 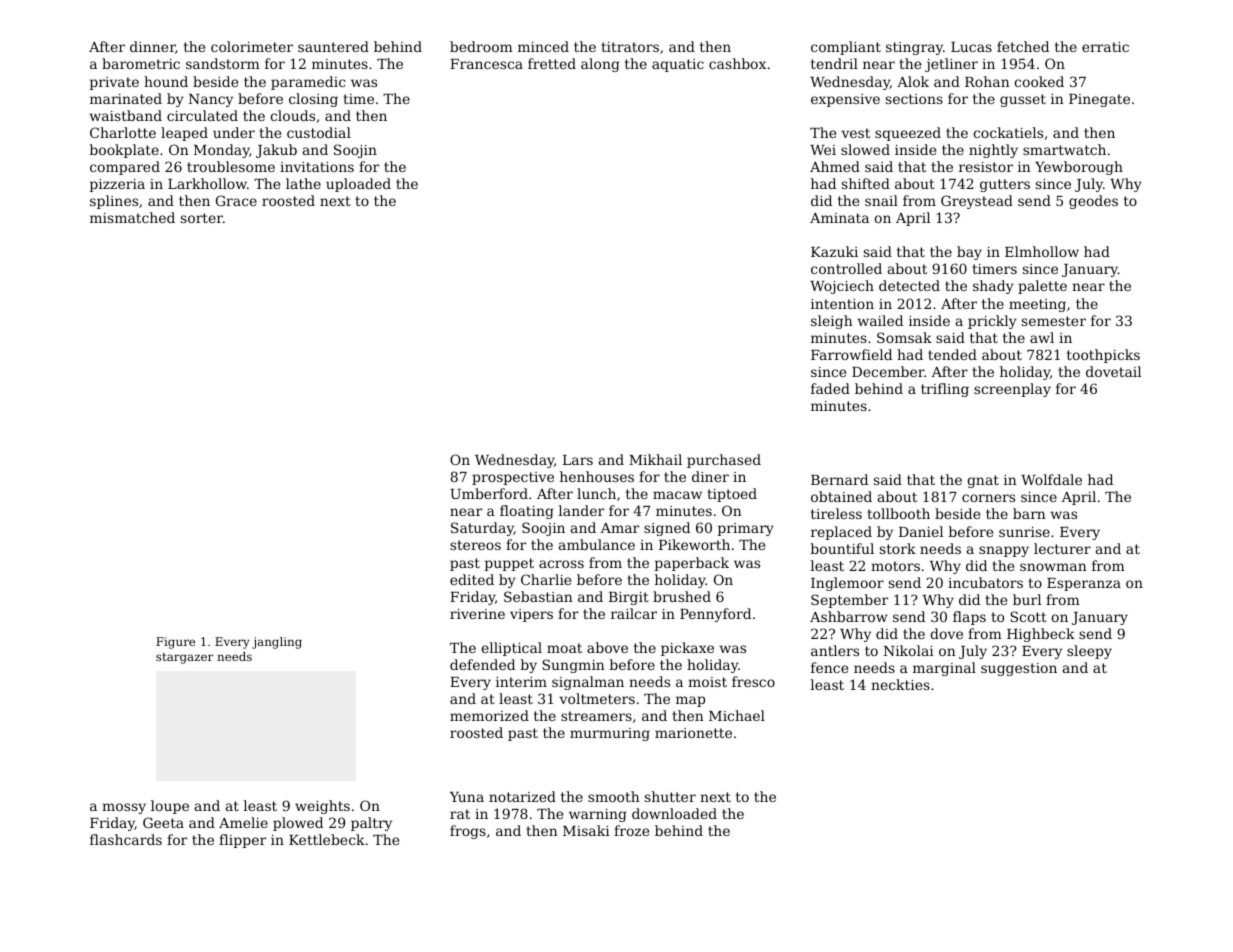 I want to click on geodes, so click(x=1093, y=202).
